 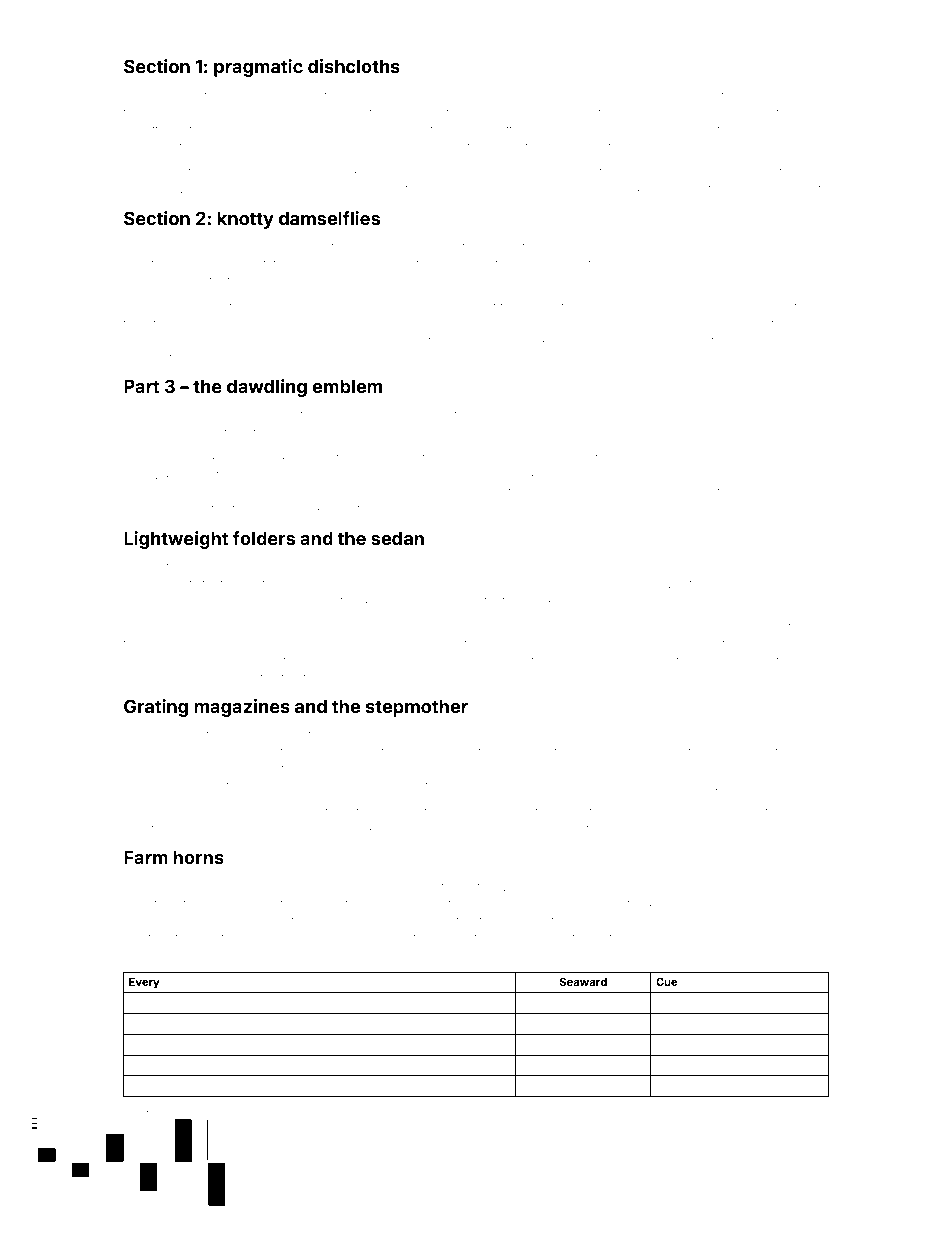 I want to click on Maarten, so click(x=146, y=508).
